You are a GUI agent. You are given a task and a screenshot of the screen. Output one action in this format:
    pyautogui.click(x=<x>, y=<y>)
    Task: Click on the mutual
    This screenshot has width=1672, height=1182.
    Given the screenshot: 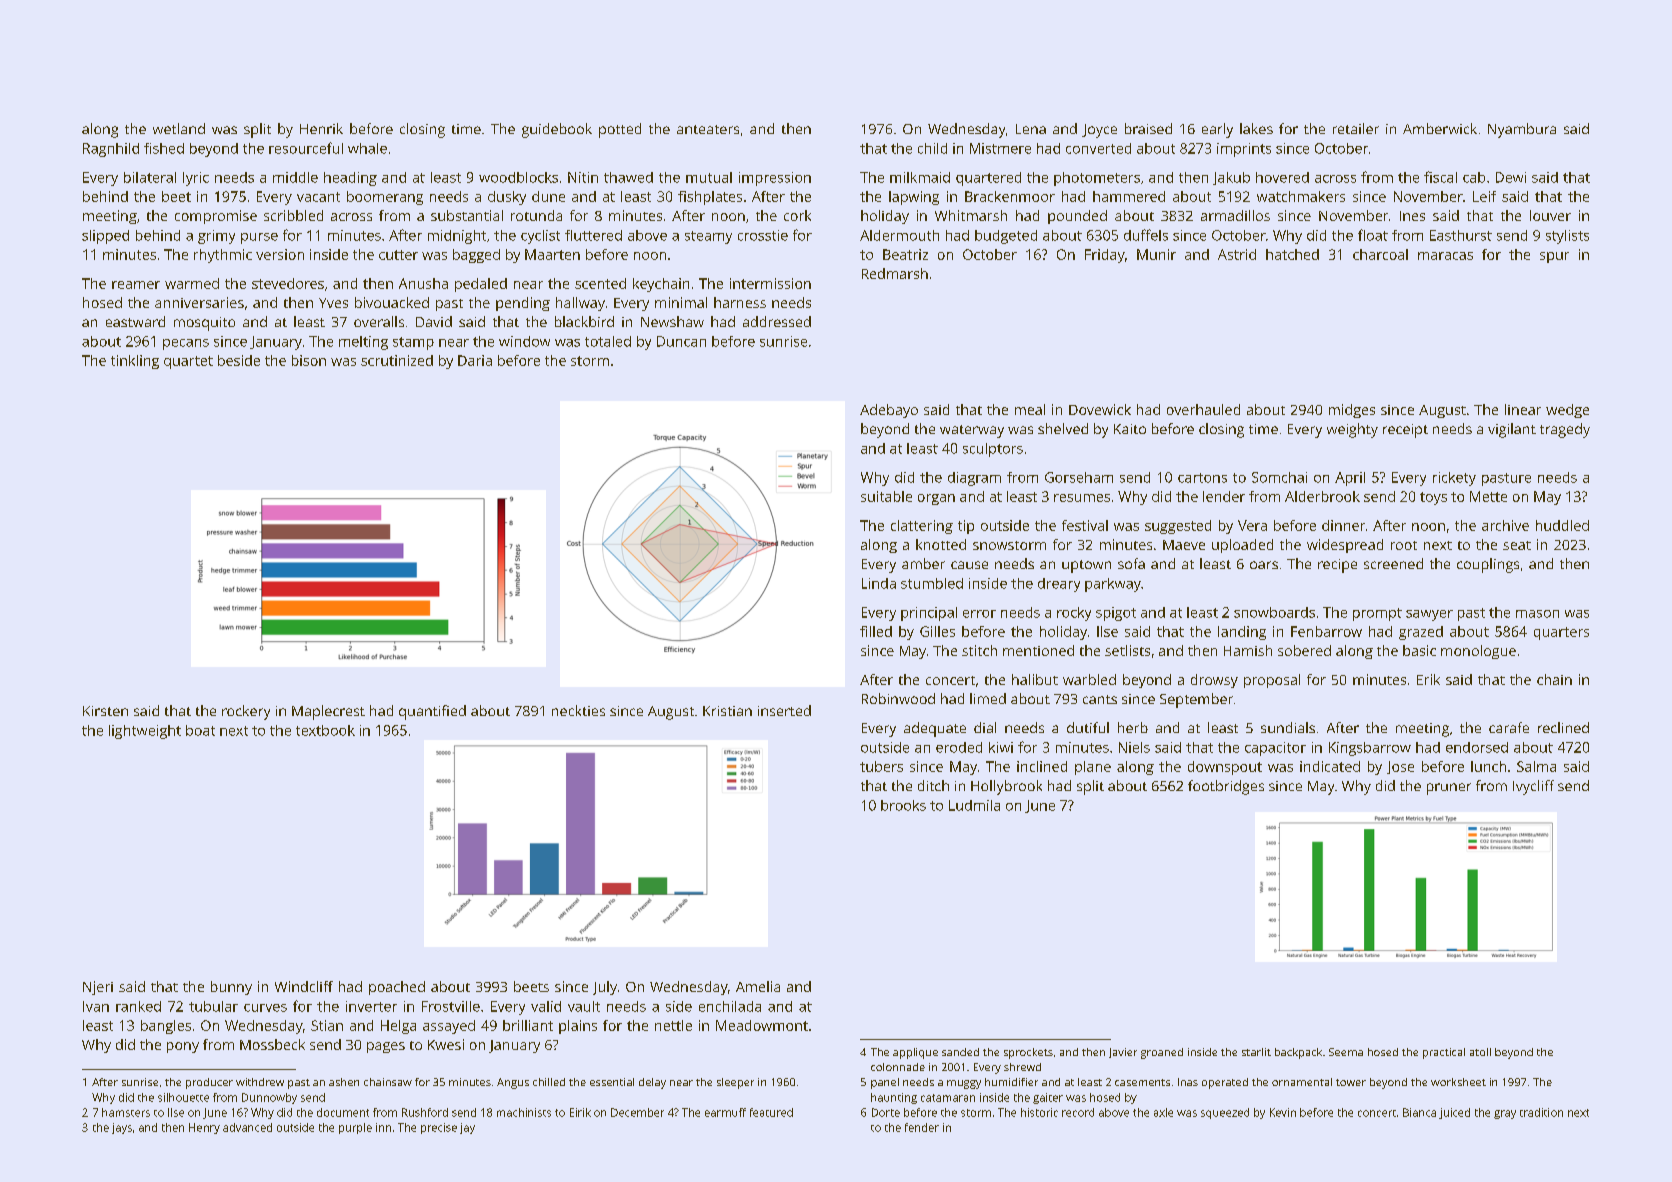 What is the action you would take?
    pyautogui.click(x=709, y=177)
